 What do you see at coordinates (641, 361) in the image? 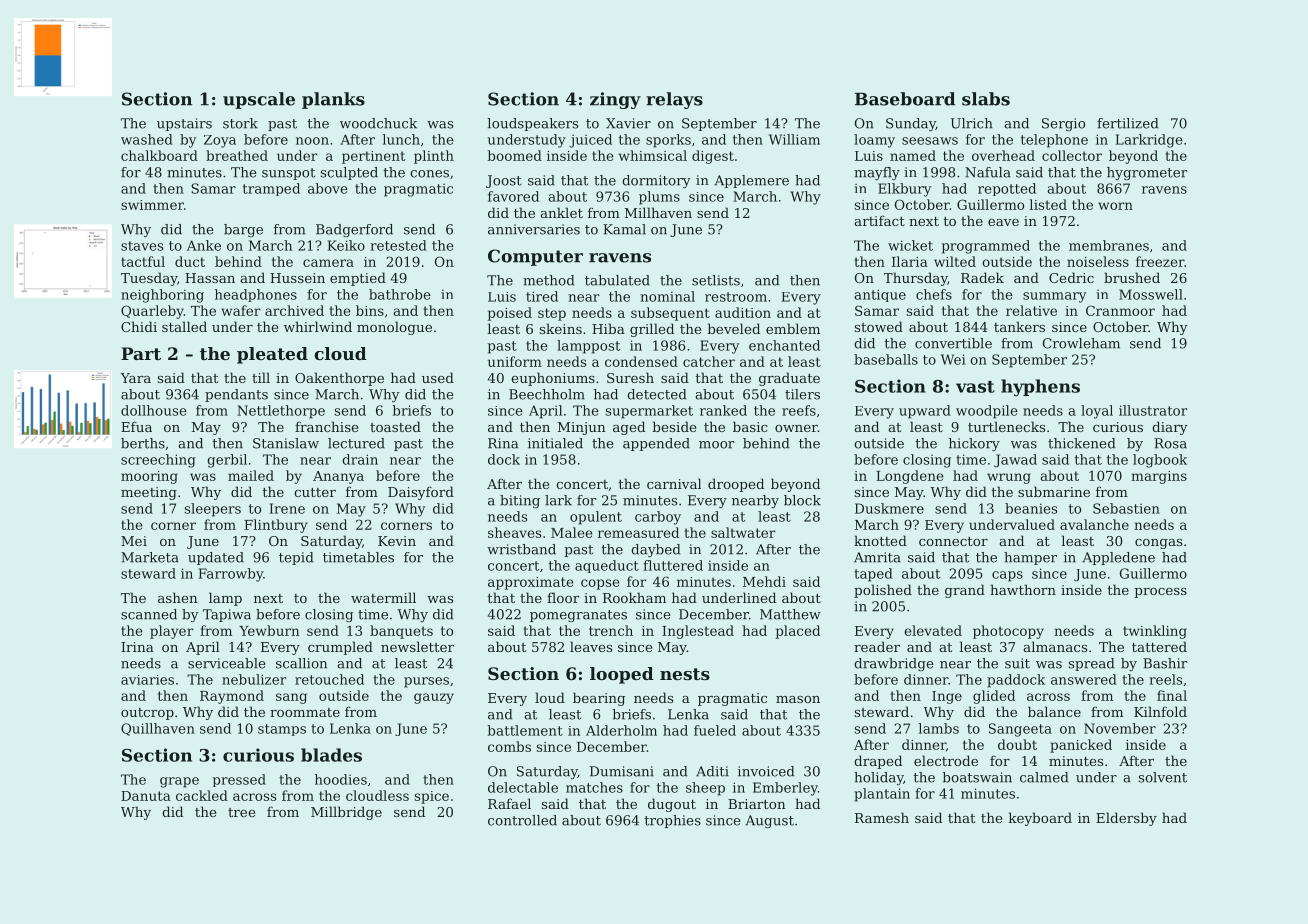
I see `condensed` at bounding box center [641, 361].
